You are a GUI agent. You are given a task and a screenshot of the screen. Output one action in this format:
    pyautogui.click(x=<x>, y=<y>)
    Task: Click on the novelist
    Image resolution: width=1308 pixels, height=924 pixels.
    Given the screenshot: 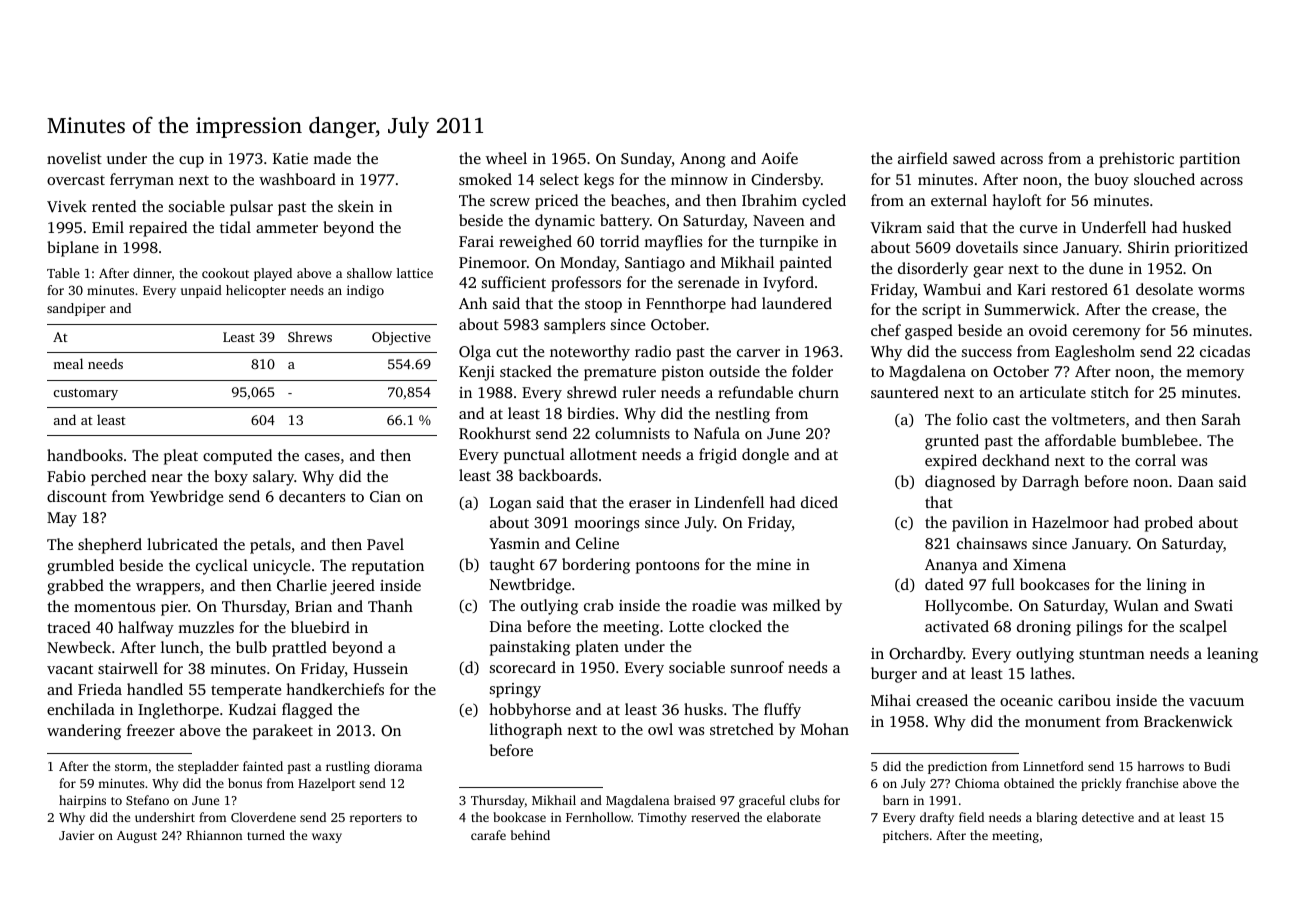 What is the action you would take?
    pyautogui.click(x=74, y=158)
